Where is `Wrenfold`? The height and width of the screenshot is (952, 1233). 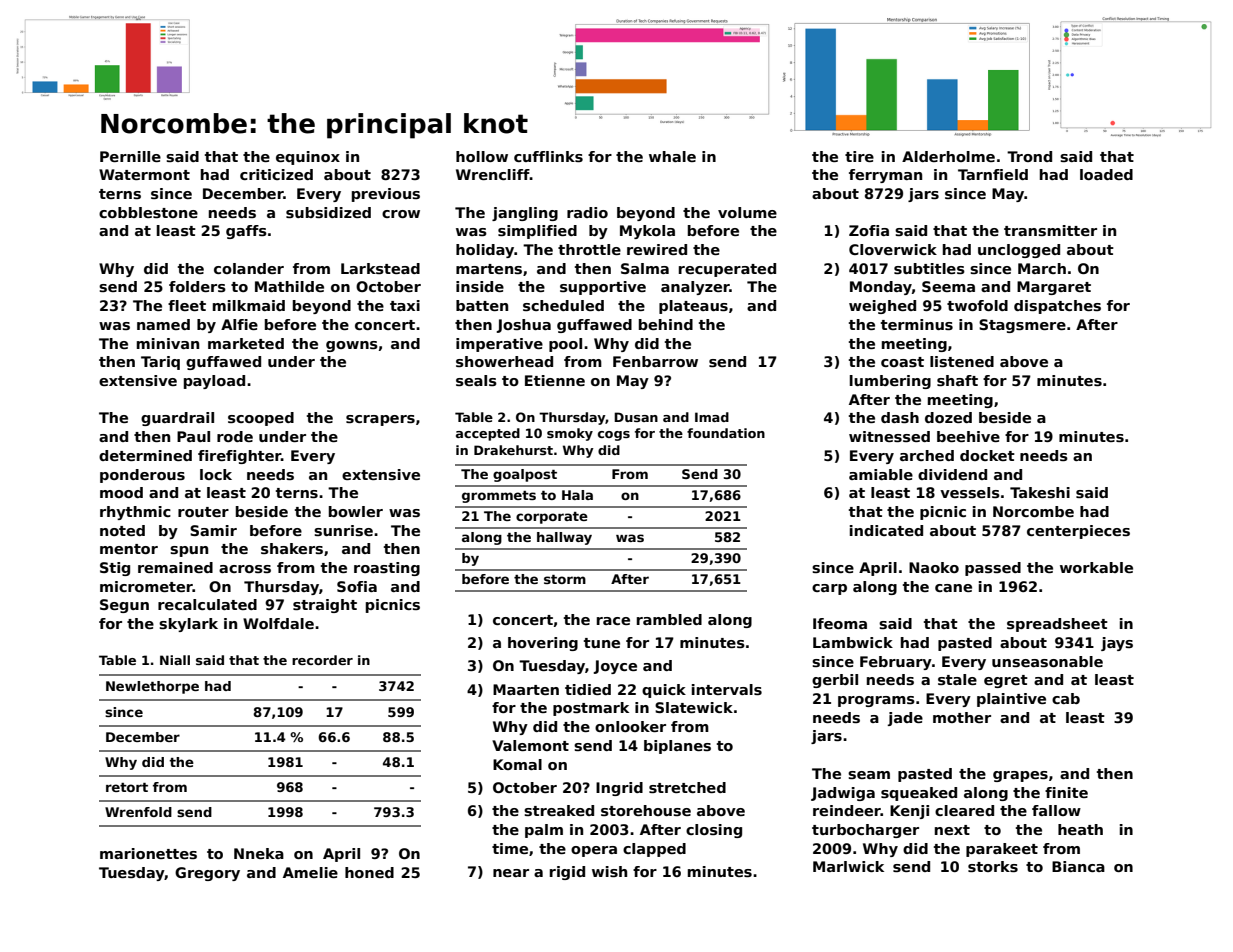 Wrenfold is located at coordinates (138, 812).
